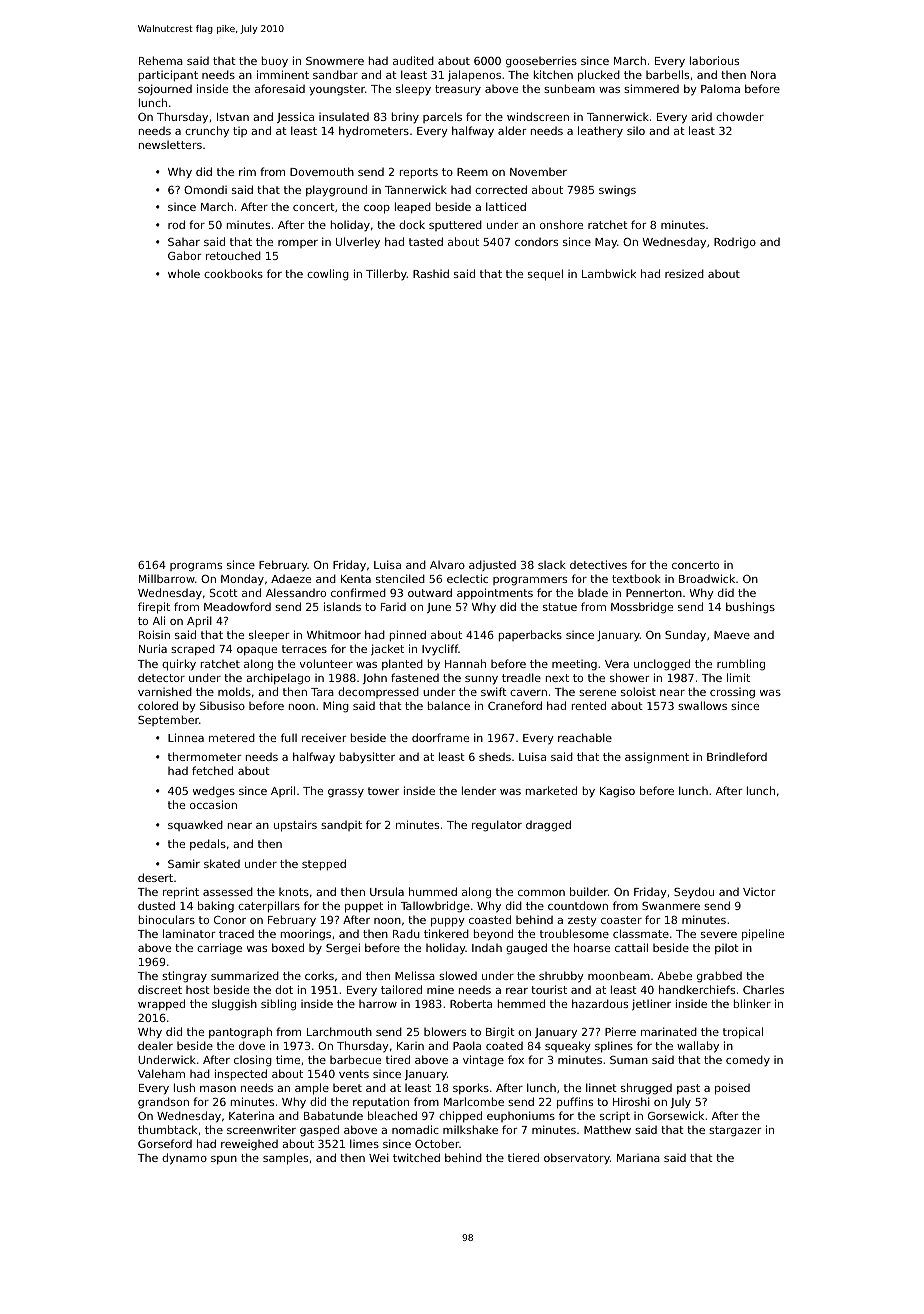 The height and width of the image is (1314, 924). Describe the element at coordinates (530, 635) in the image. I see `paperbacks` at that location.
